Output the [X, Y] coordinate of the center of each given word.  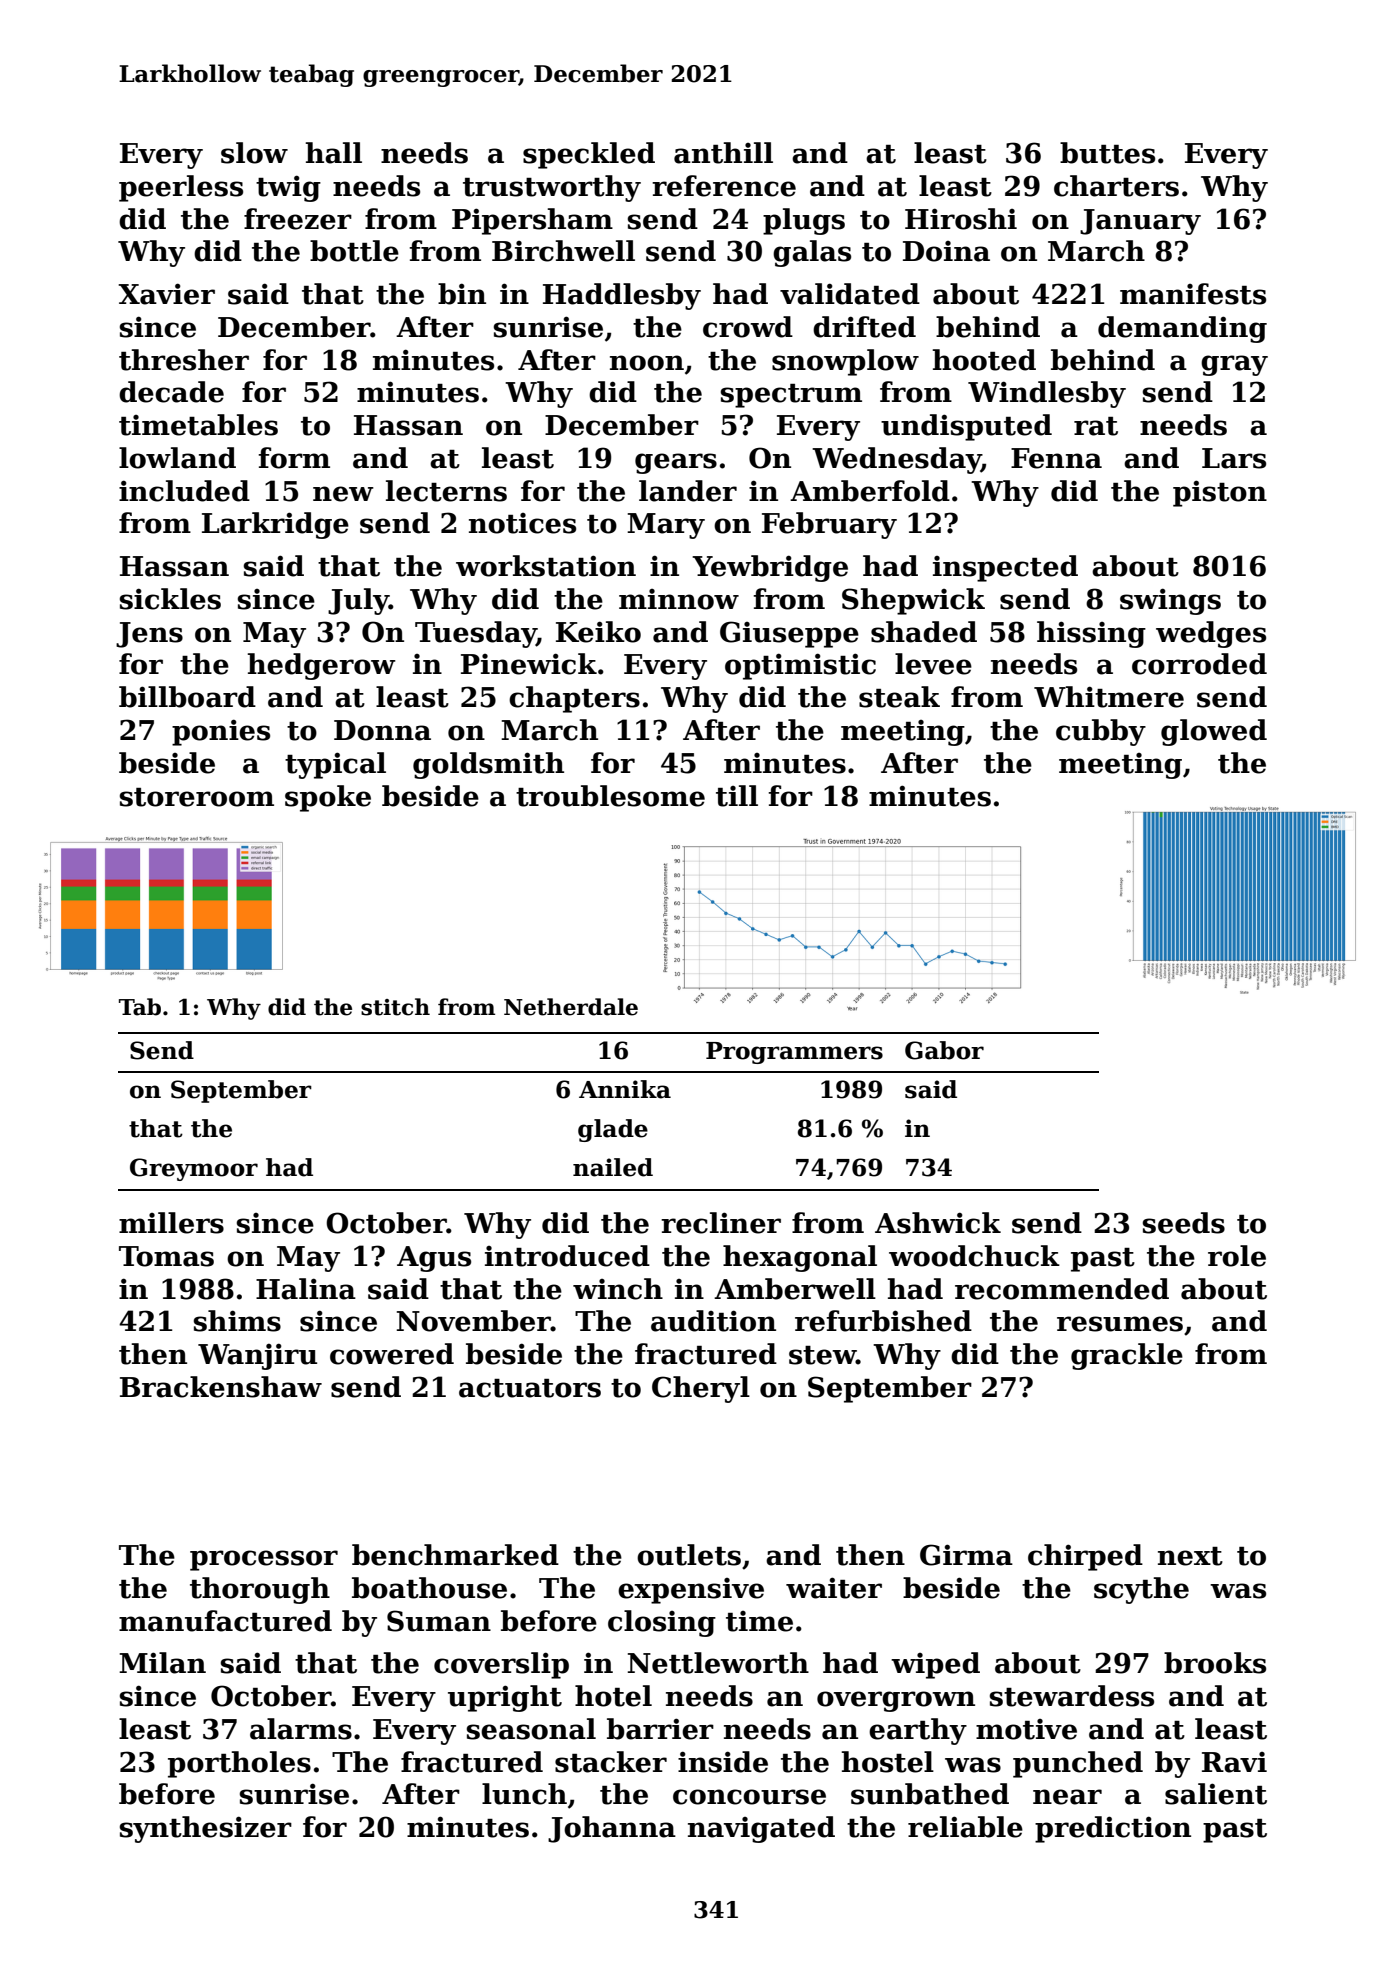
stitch [395, 1007]
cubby [1101, 732]
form [294, 458]
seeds [1184, 1223]
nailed [613, 1167]
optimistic [800, 666]
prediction [1113, 1829]
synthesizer [206, 1829]
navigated [761, 1829]
